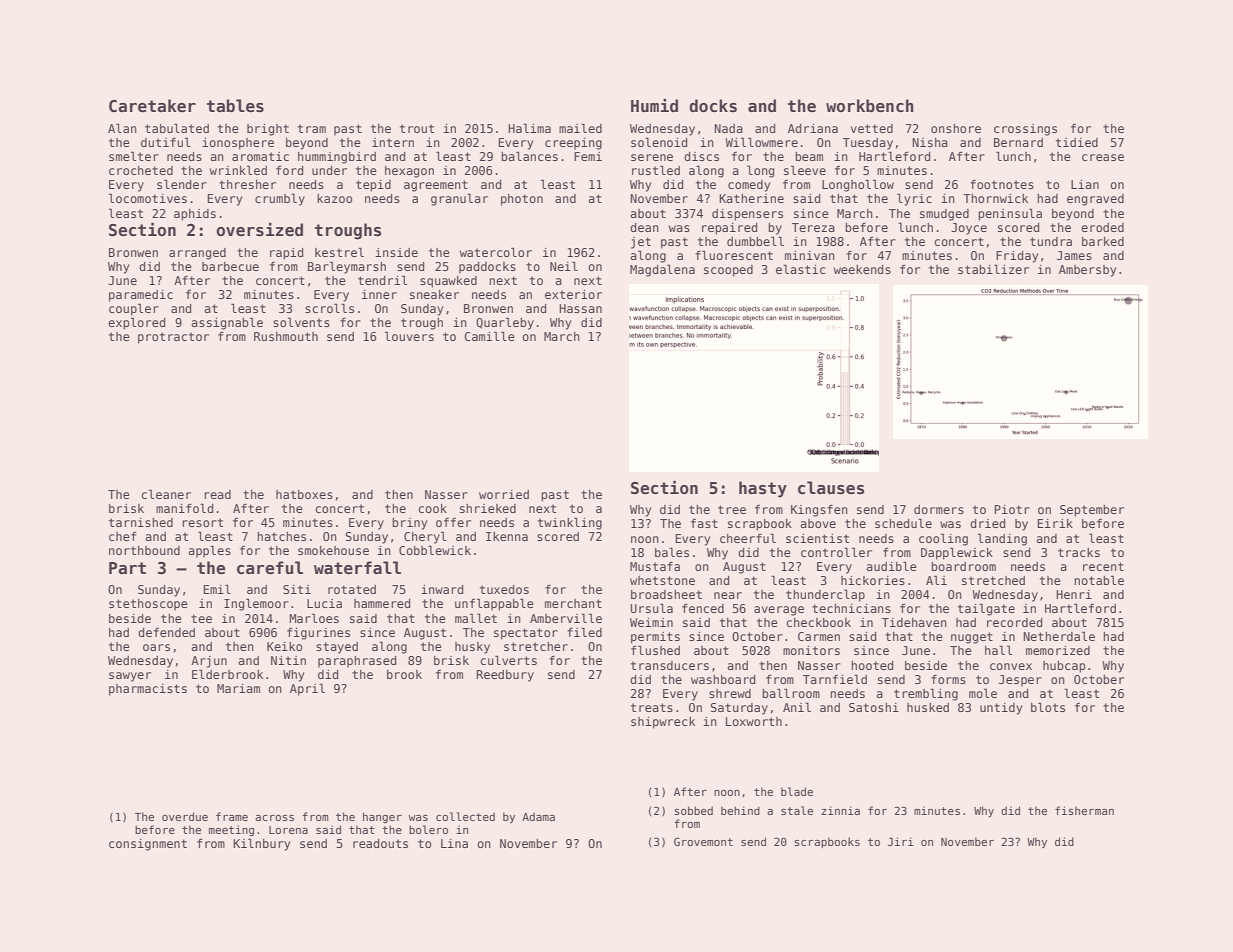  Describe the element at coordinates (489, 336) in the screenshot. I see `Camille` at that location.
